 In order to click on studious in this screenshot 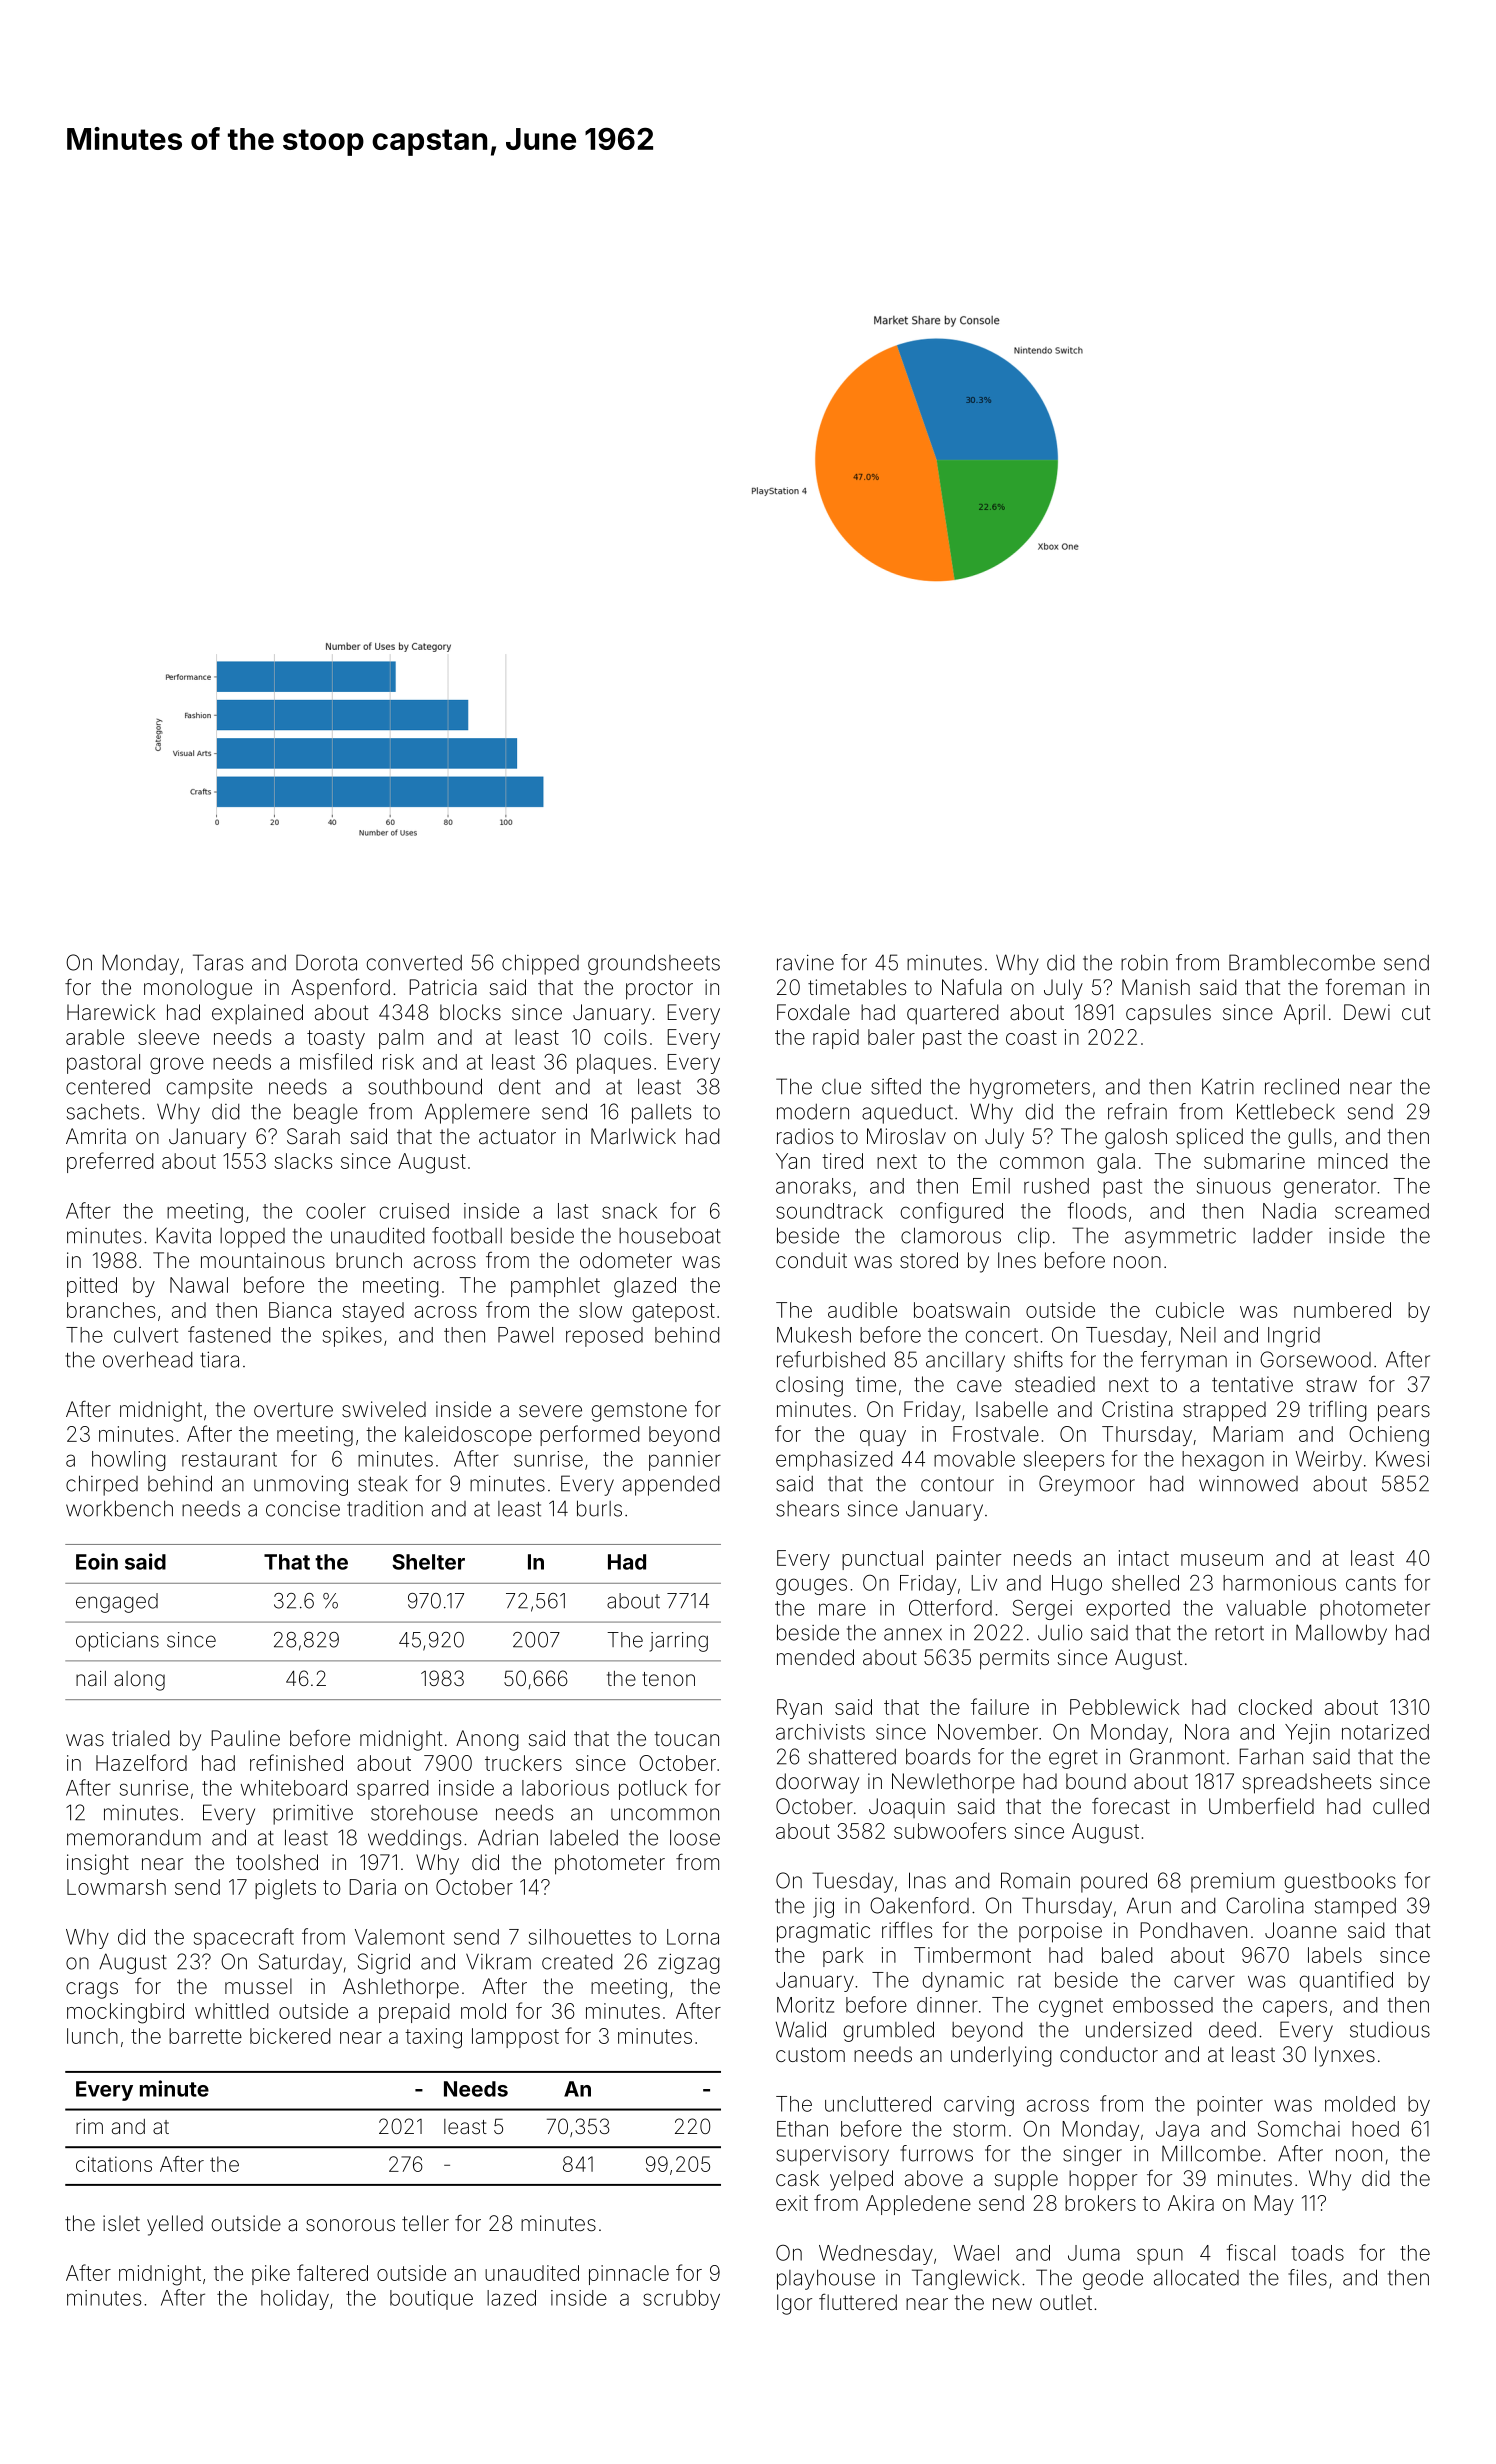, I will do `click(1390, 2029)`.
